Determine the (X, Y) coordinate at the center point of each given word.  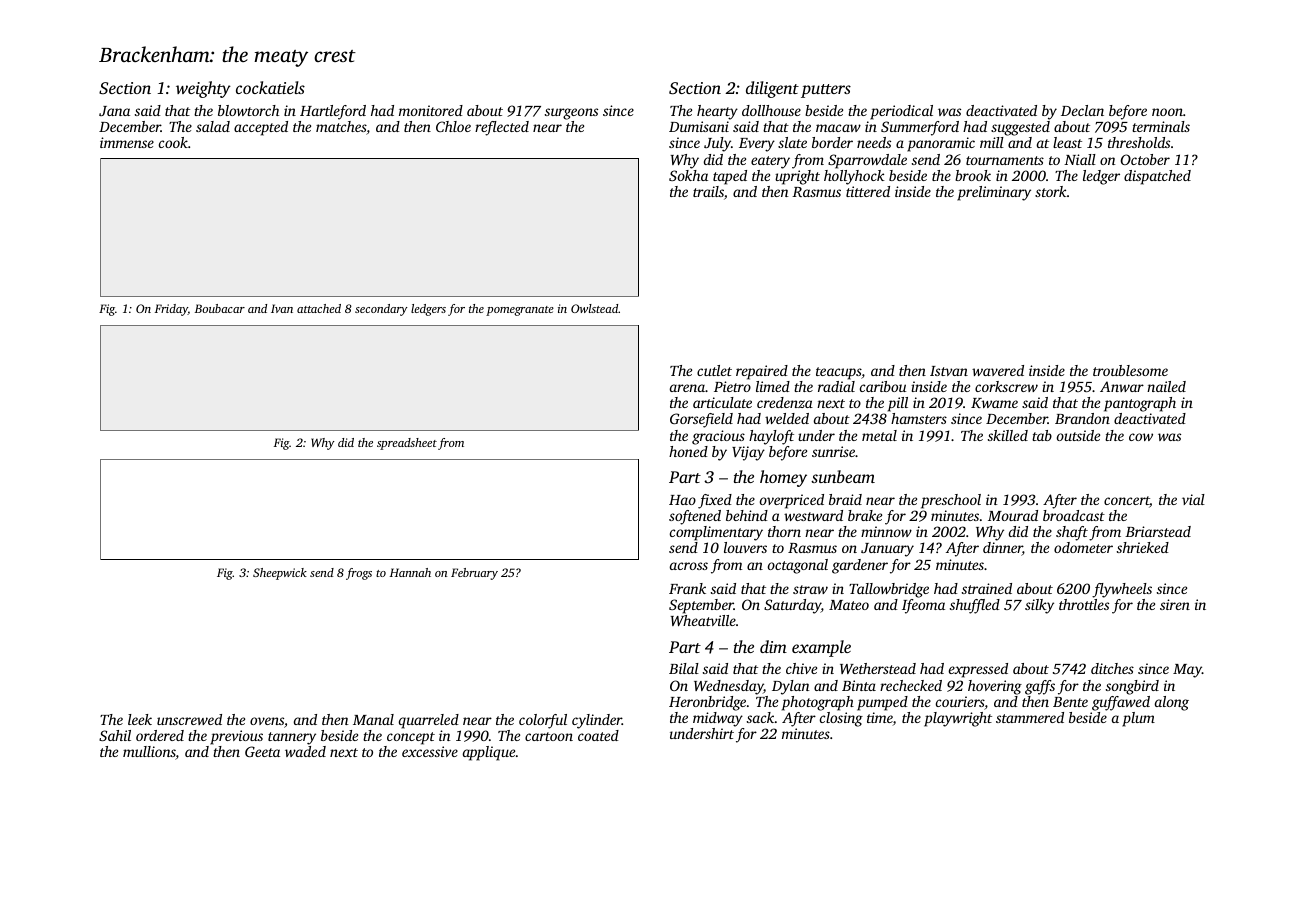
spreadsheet (407, 444)
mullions (149, 753)
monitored (431, 110)
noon (1167, 112)
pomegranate (520, 311)
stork (1051, 191)
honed (688, 451)
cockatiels (270, 87)
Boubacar (220, 308)
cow (1141, 437)
